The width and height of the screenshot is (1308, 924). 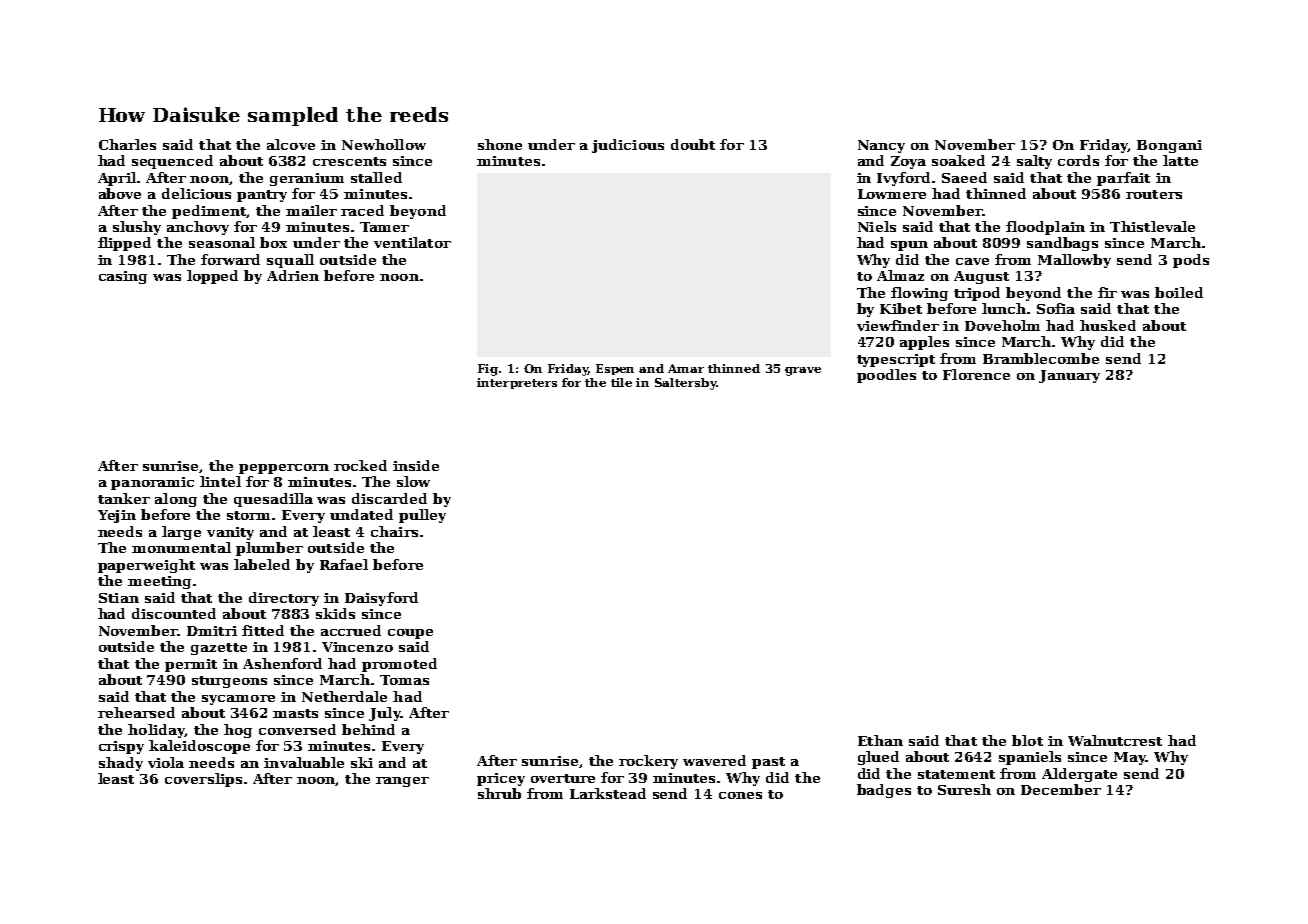 I want to click on Lowmere, so click(x=892, y=194).
